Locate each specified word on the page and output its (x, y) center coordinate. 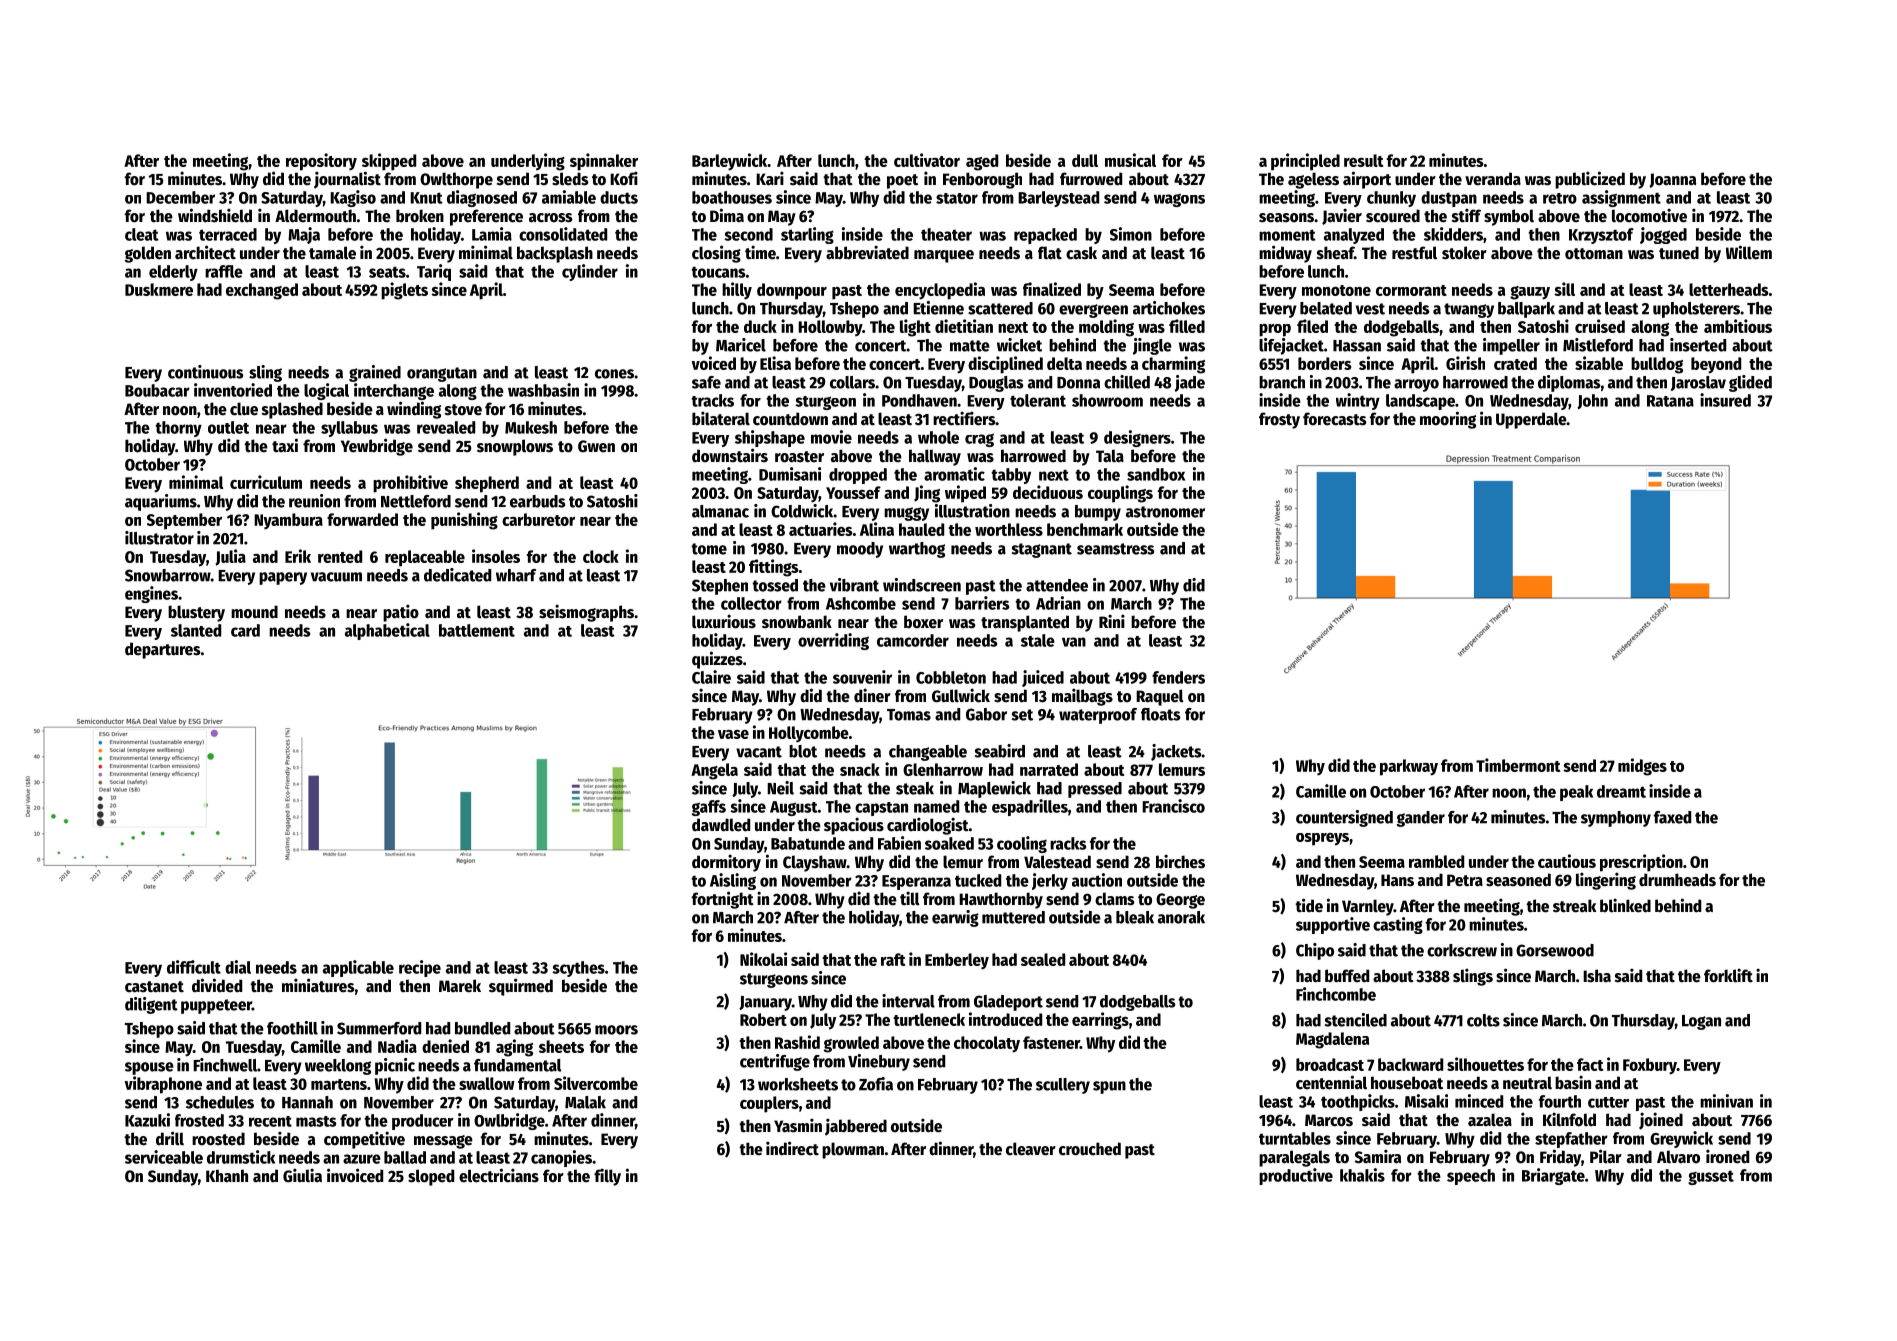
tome (709, 549)
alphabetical (387, 631)
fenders (1178, 677)
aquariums (161, 502)
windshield (215, 215)
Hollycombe (809, 734)
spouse (149, 1068)
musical (1130, 160)
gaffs (709, 808)
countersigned (1344, 818)
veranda (1493, 179)
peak (1576, 793)
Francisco (1173, 806)
